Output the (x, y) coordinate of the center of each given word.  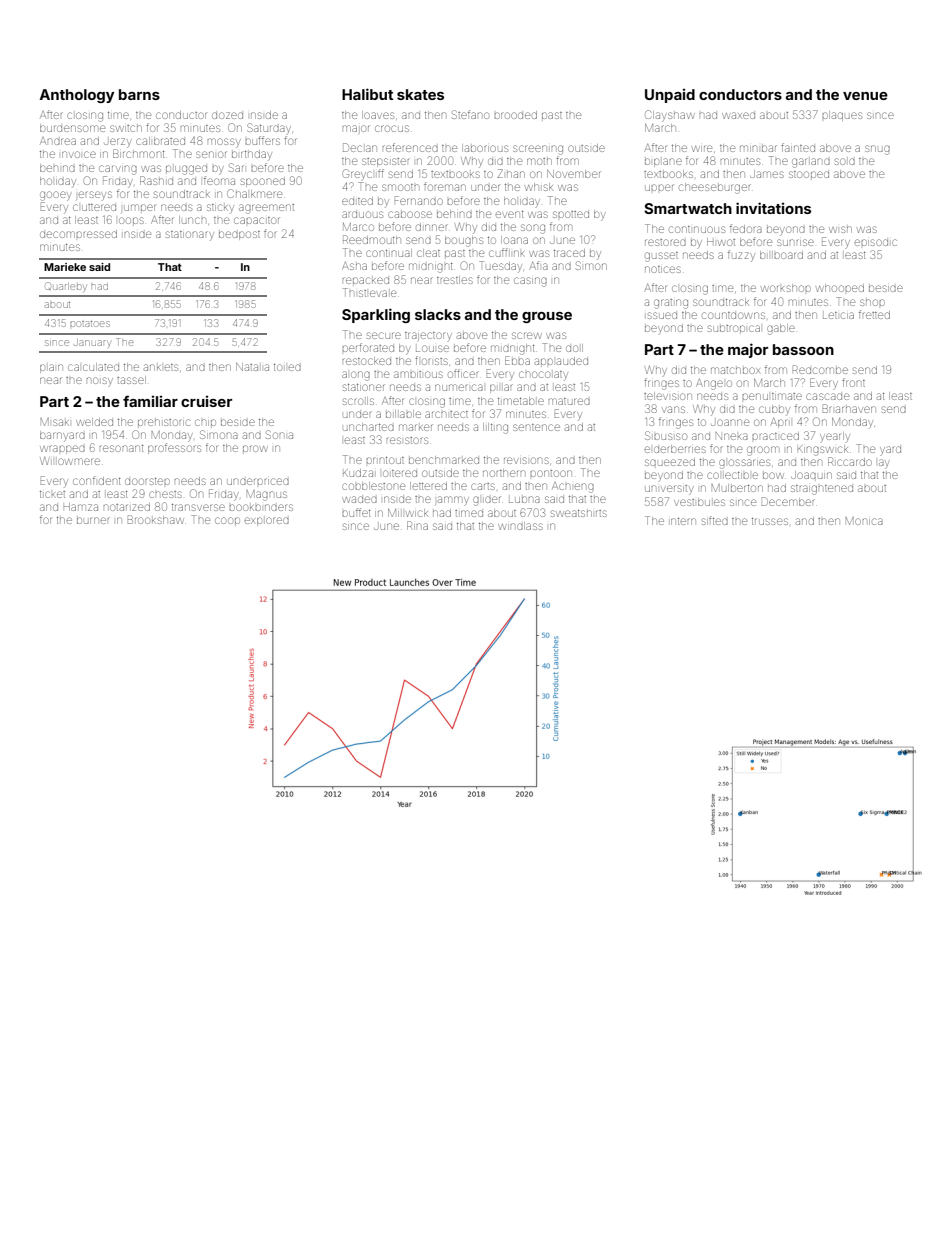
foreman (445, 186)
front (853, 382)
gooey (55, 196)
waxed (738, 115)
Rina (417, 525)
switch (126, 128)
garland (811, 163)
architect (446, 414)
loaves (378, 115)
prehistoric (164, 422)
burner (93, 520)
